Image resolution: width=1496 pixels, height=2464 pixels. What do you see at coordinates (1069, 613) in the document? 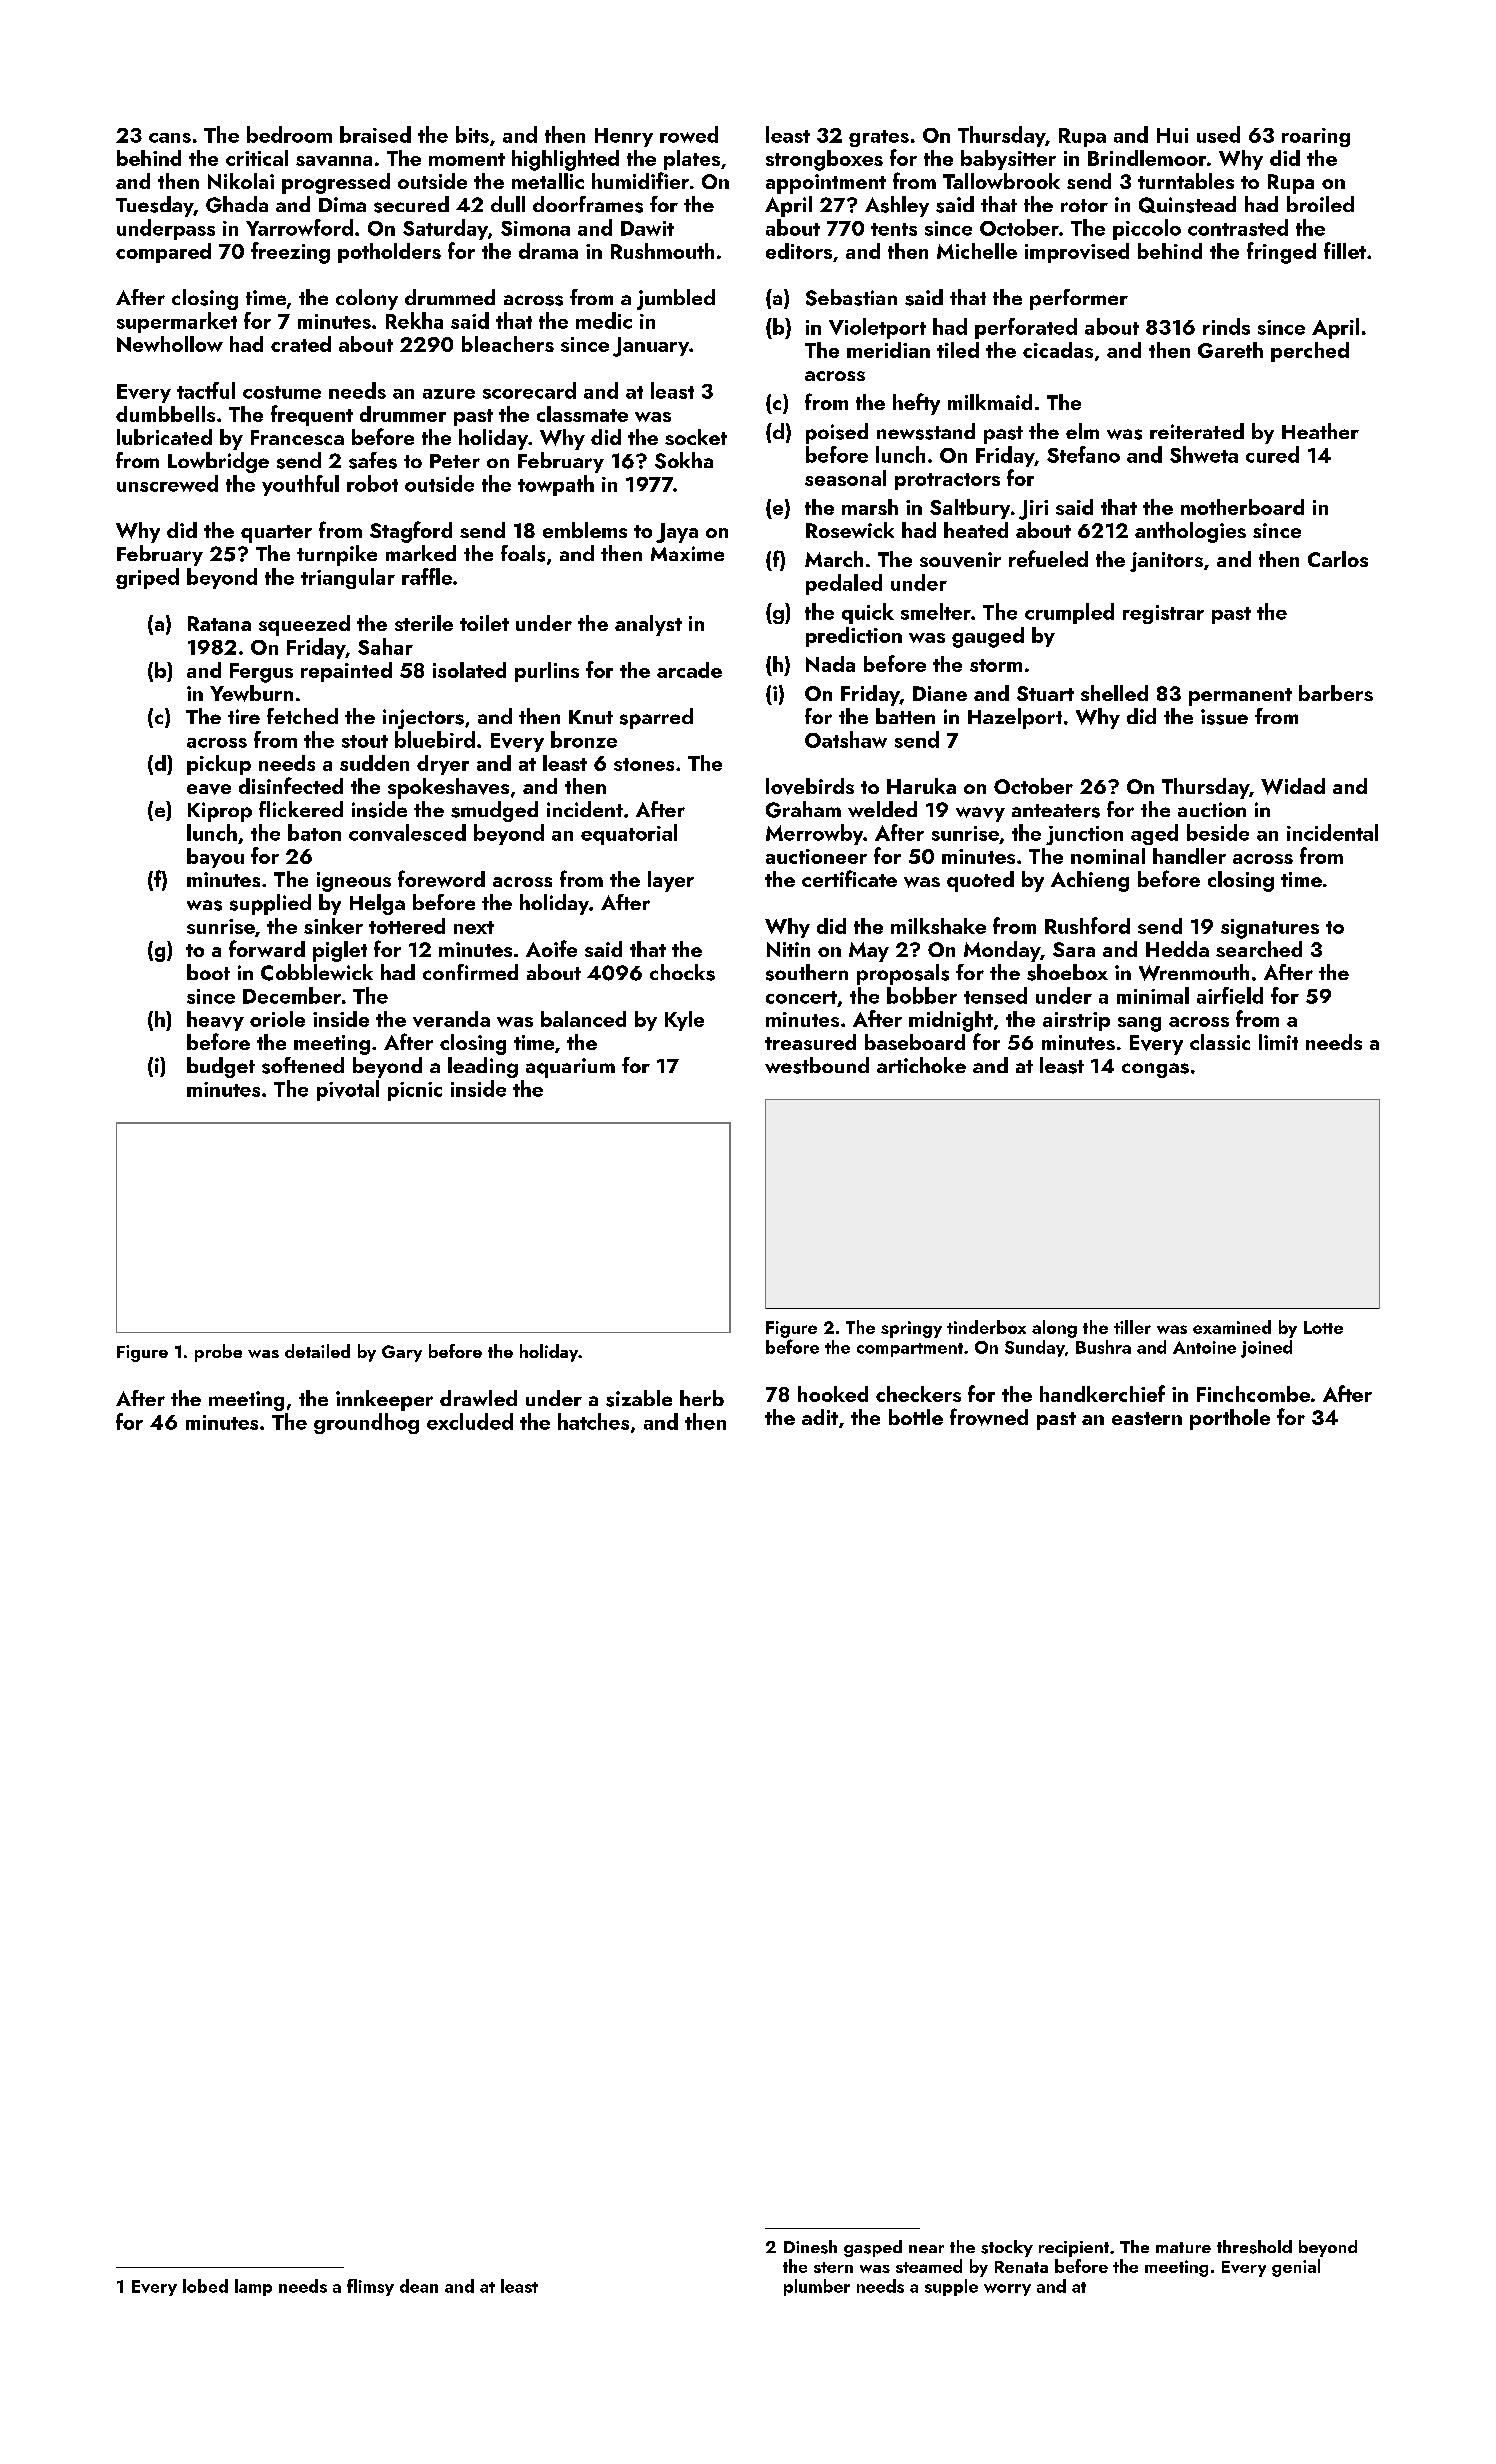
I see `crumpled` at bounding box center [1069, 613].
